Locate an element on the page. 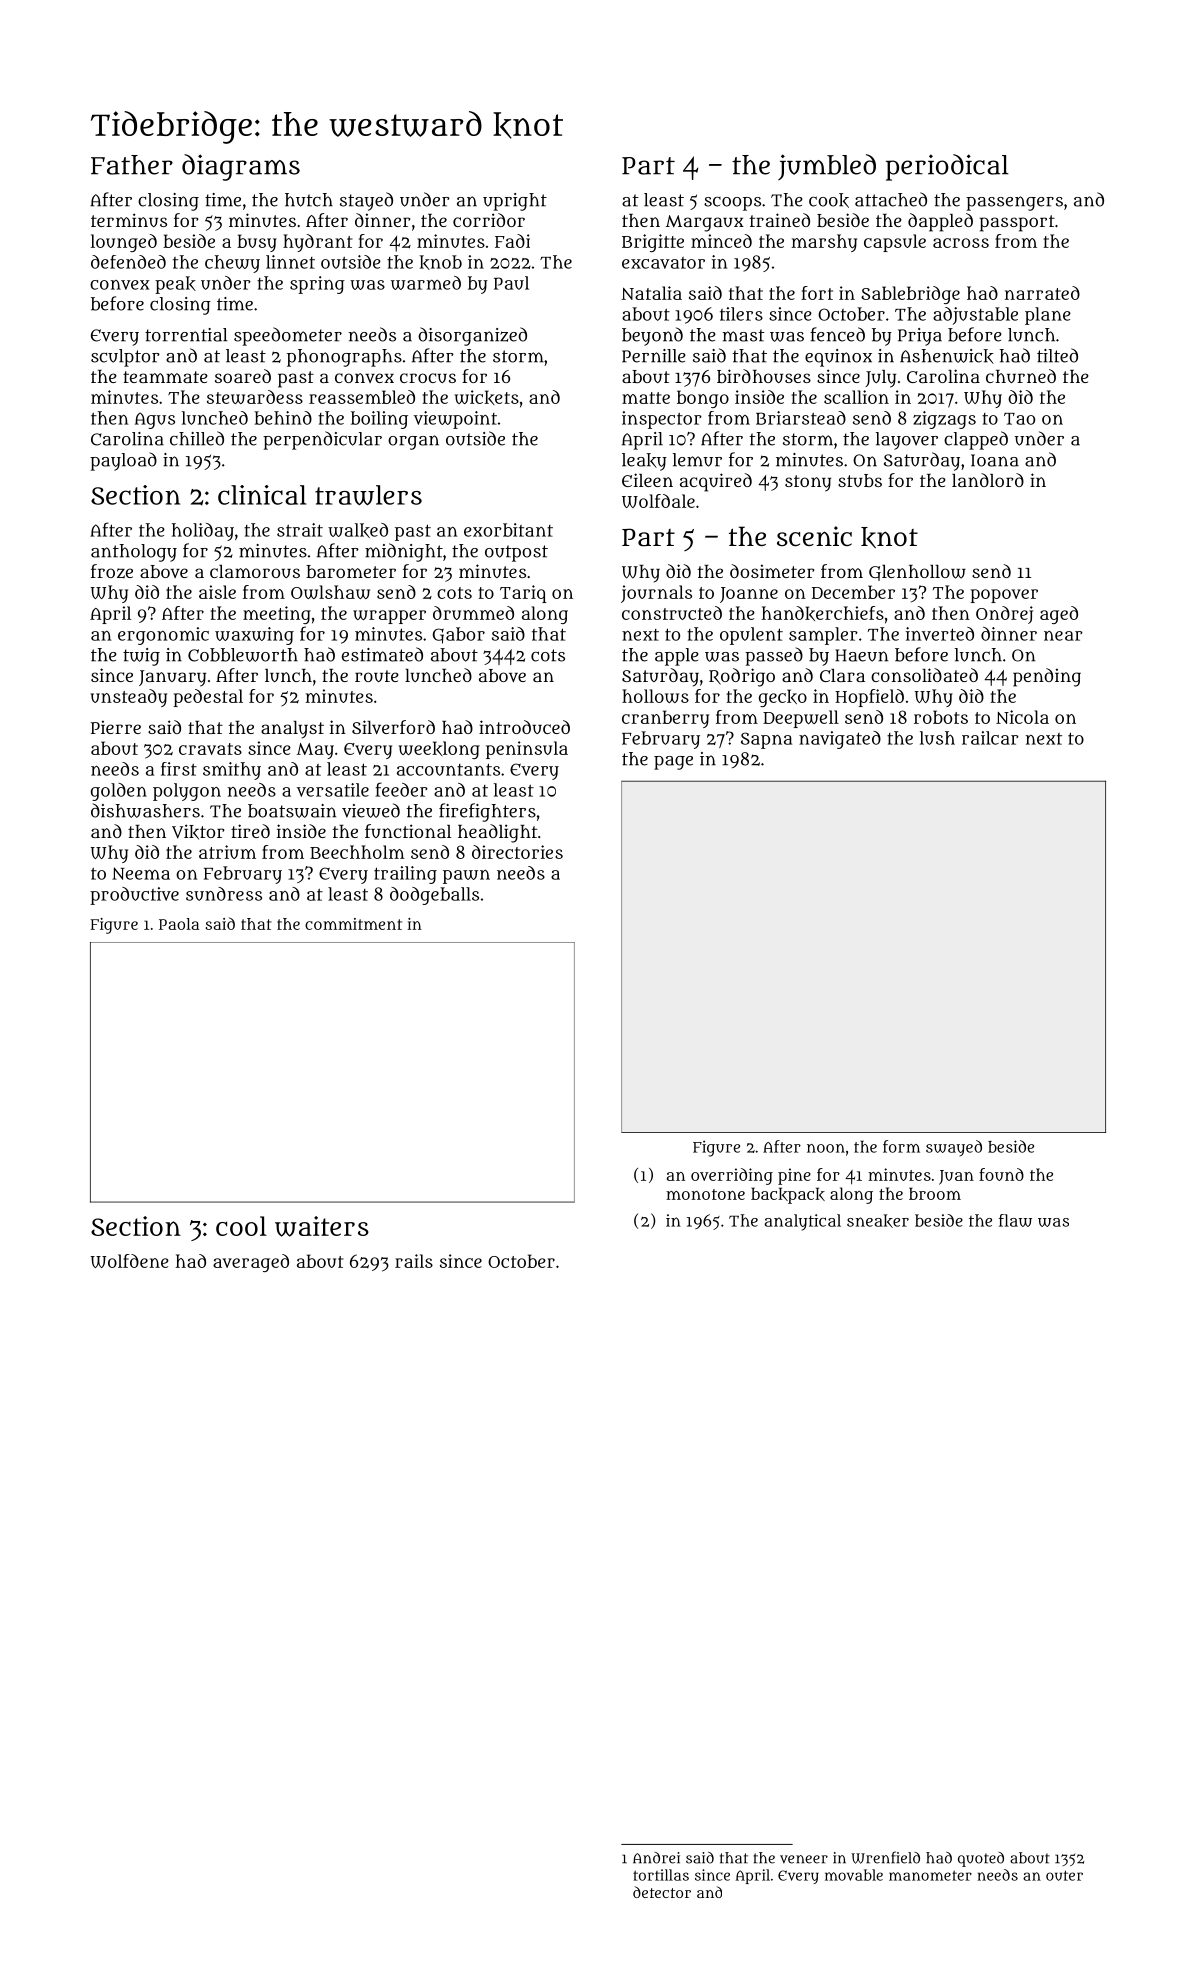 Image resolution: width=1196 pixels, height=1970 pixels. Andrei is located at coordinates (656, 1858).
